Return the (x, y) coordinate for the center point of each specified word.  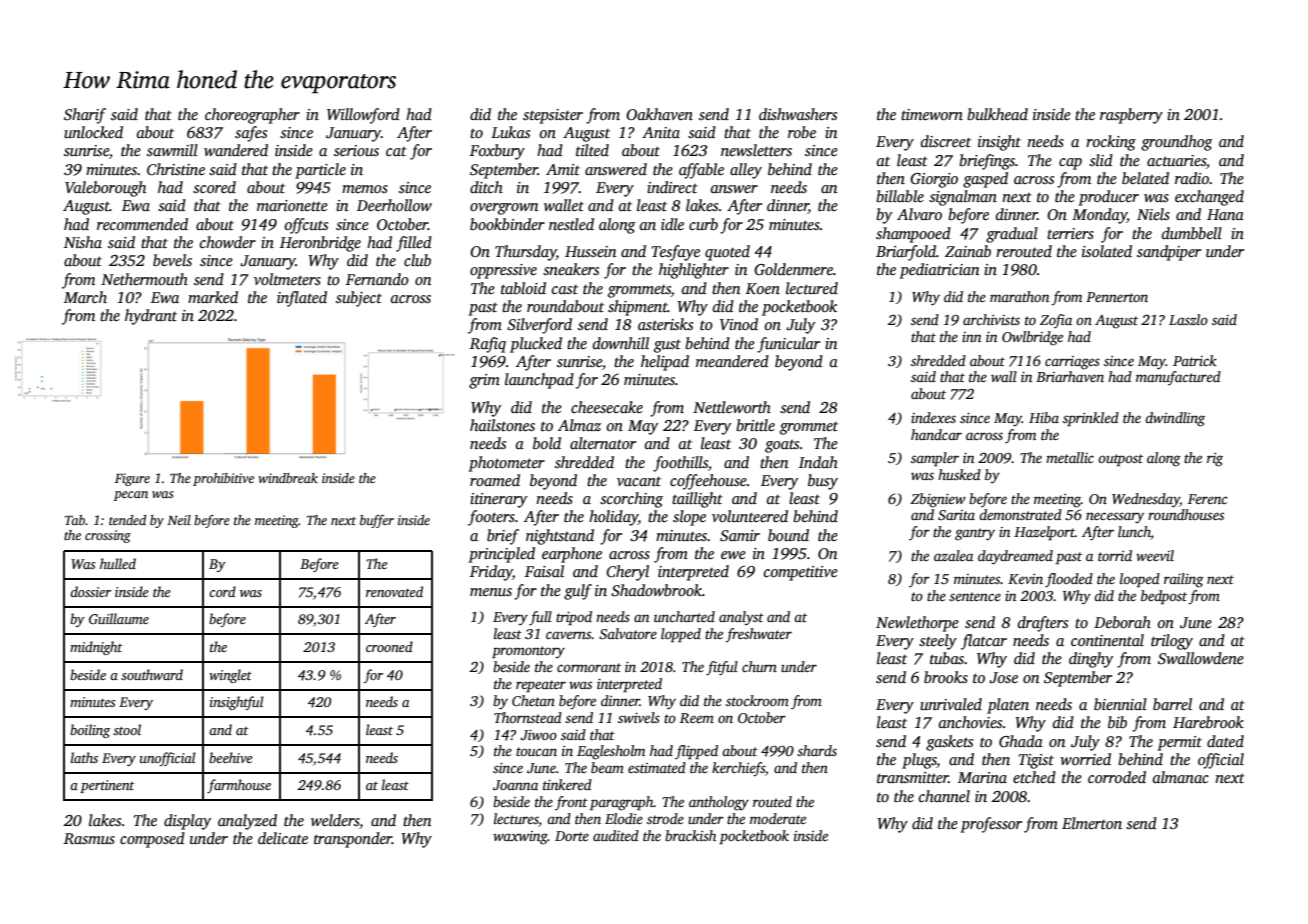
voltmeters (287, 279)
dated (1225, 741)
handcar (936, 434)
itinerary (498, 500)
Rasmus (89, 839)
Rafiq (488, 345)
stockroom (757, 700)
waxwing (520, 838)
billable (900, 196)
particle (320, 171)
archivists (991, 319)
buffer (377, 521)
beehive (231, 757)
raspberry (1131, 116)
